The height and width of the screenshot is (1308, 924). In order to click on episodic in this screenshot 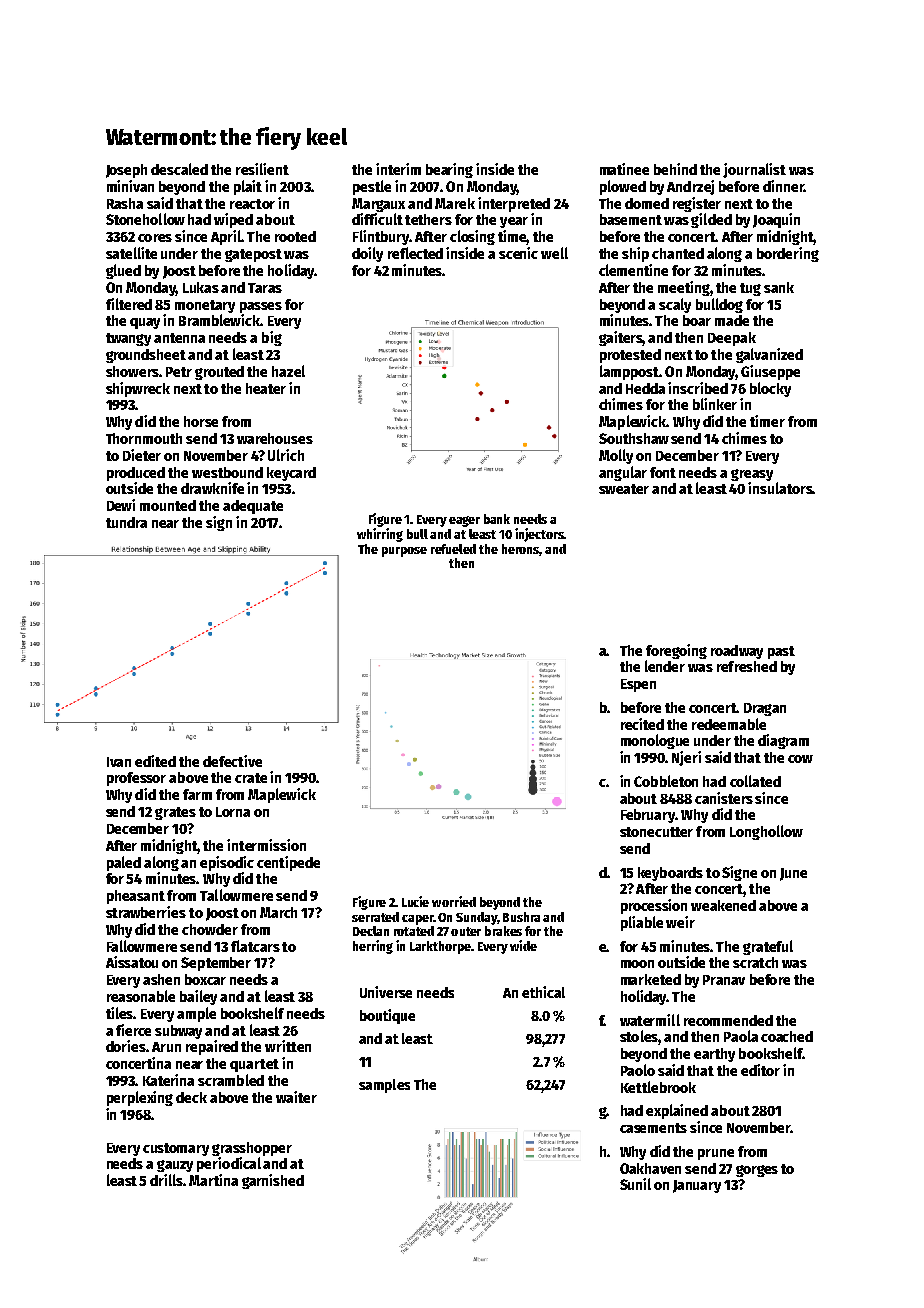, I will do `click(227, 863)`.
